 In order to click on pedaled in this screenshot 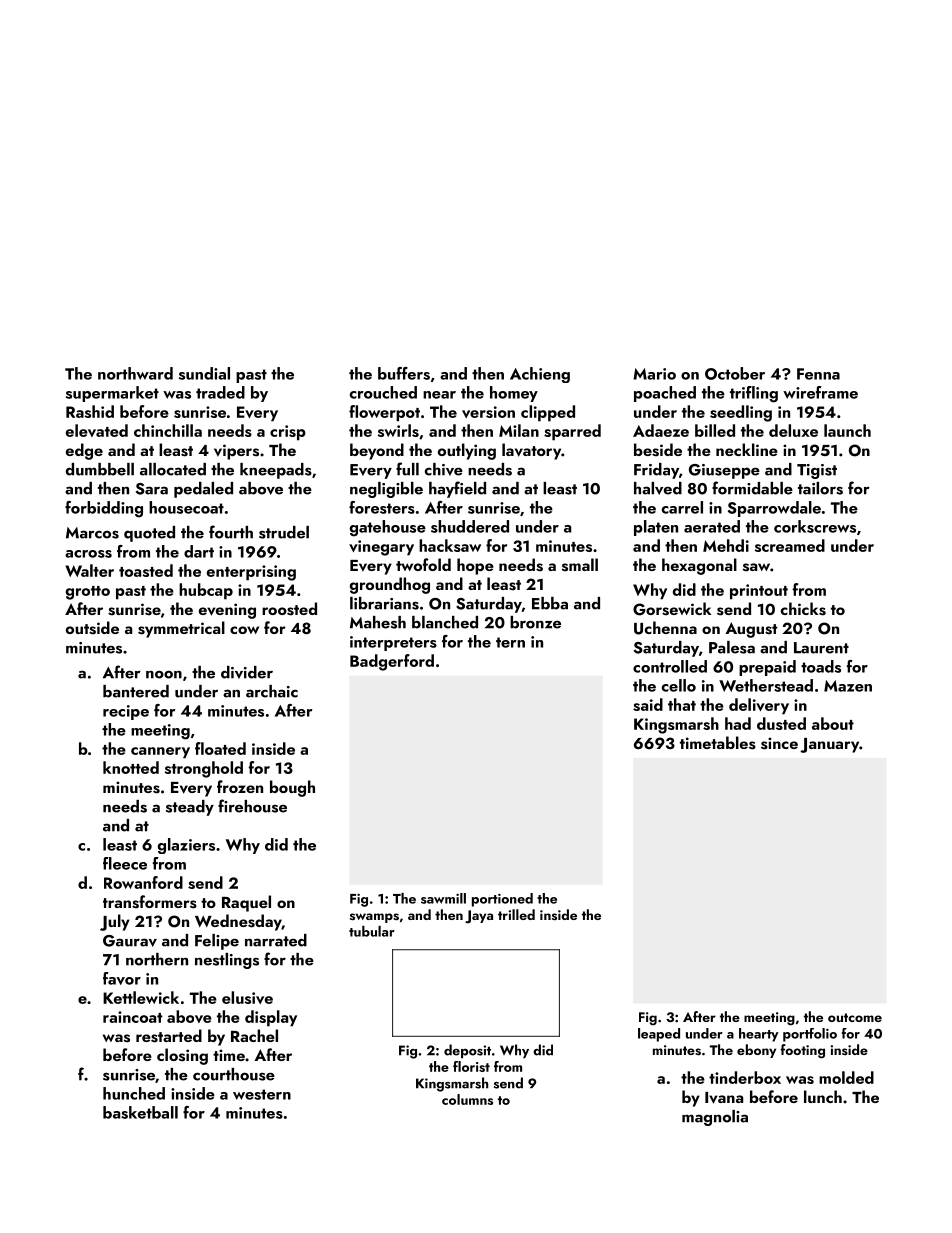, I will do `click(203, 490)`.
